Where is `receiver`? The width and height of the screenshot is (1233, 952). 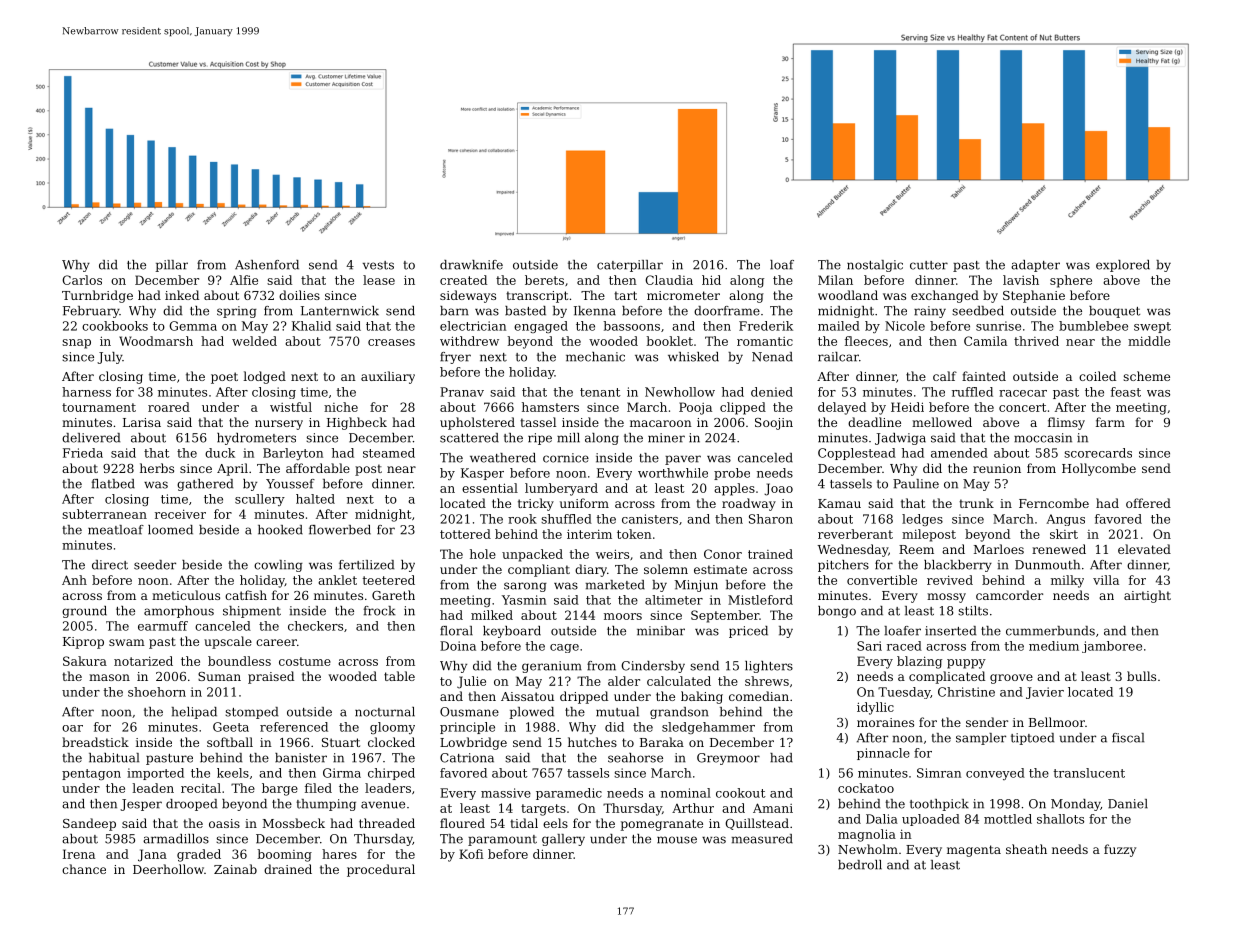
receiver is located at coordinates (180, 514).
